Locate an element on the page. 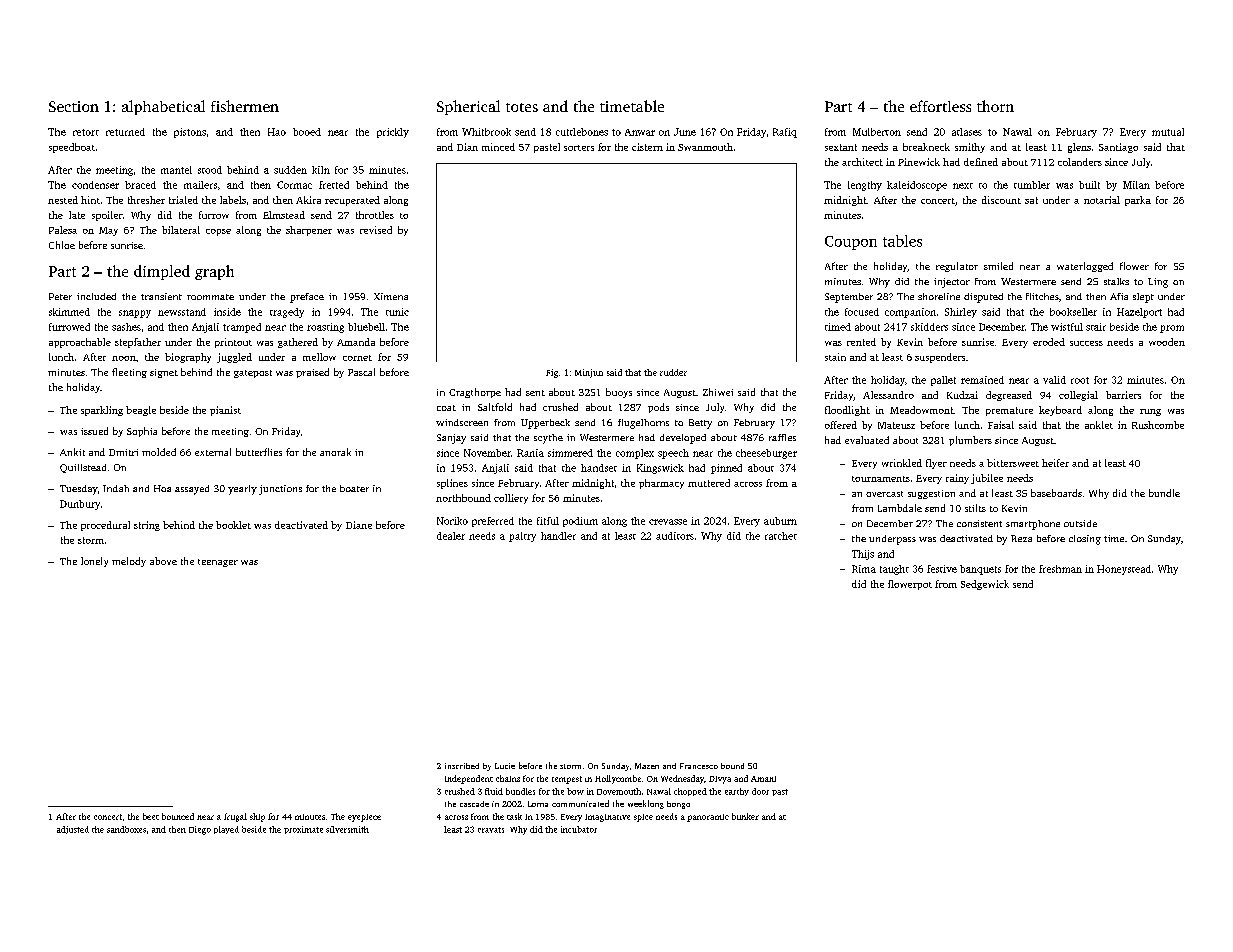 This document has width=1233, height=952. Minjun is located at coordinates (589, 373).
